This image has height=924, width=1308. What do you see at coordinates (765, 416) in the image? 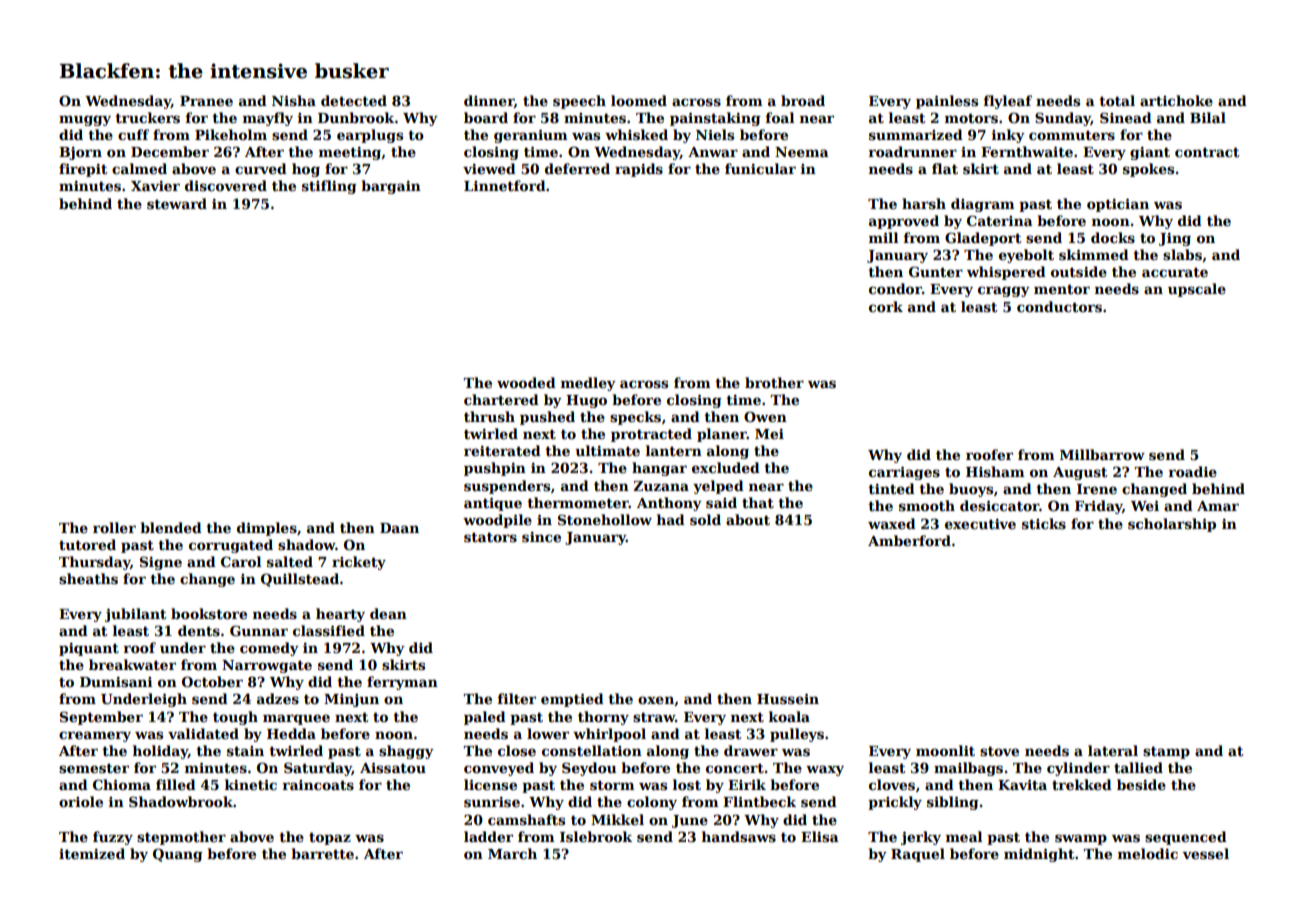
I see `Owen` at bounding box center [765, 416].
